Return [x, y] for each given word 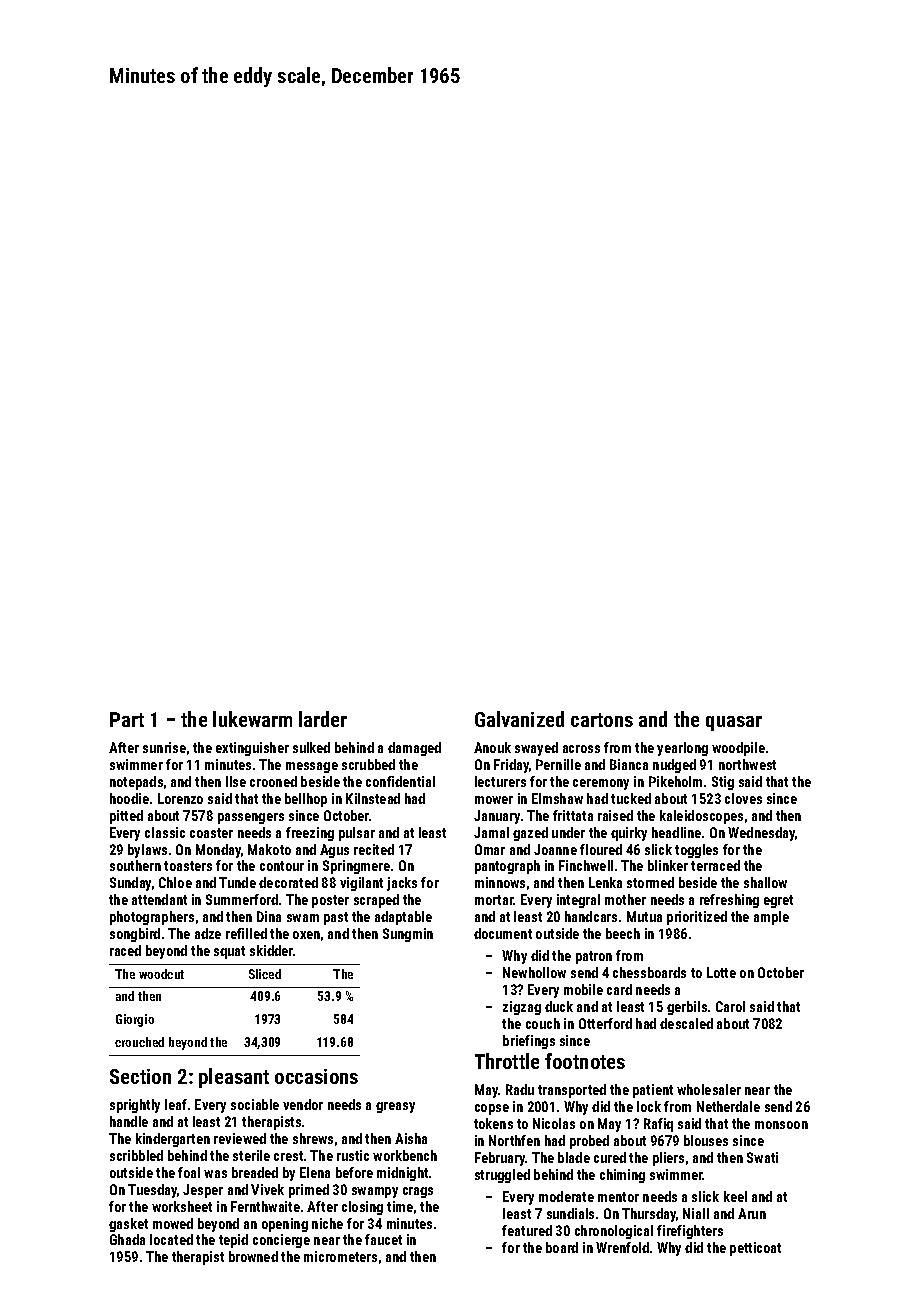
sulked [311, 747]
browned [253, 1256]
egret [778, 901]
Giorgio [135, 1020]
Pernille [558, 764]
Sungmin [408, 935]
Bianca [629, 764]
